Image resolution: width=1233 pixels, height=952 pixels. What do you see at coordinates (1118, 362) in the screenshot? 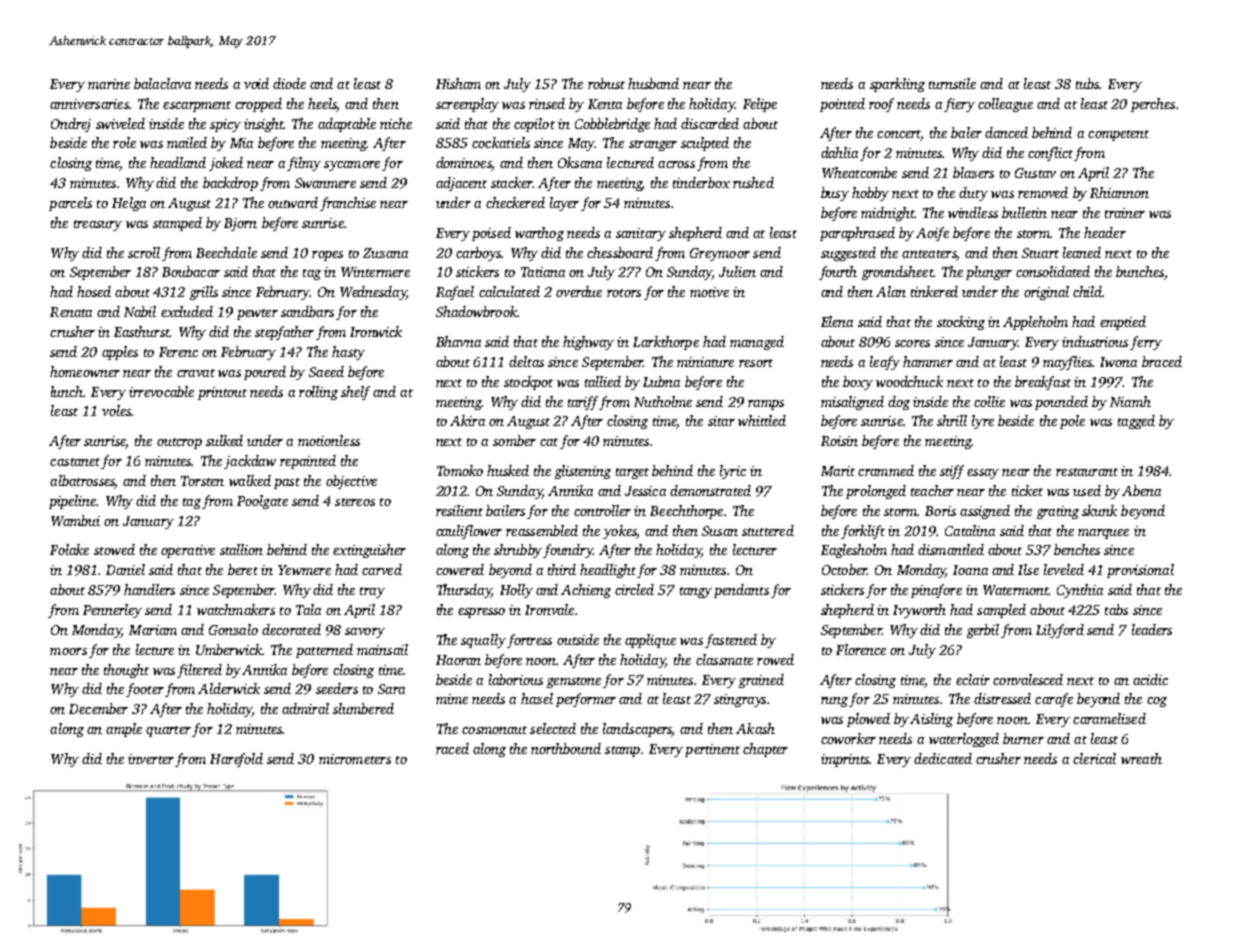
I see `Iwona` at bounding box center [1118, 362].
